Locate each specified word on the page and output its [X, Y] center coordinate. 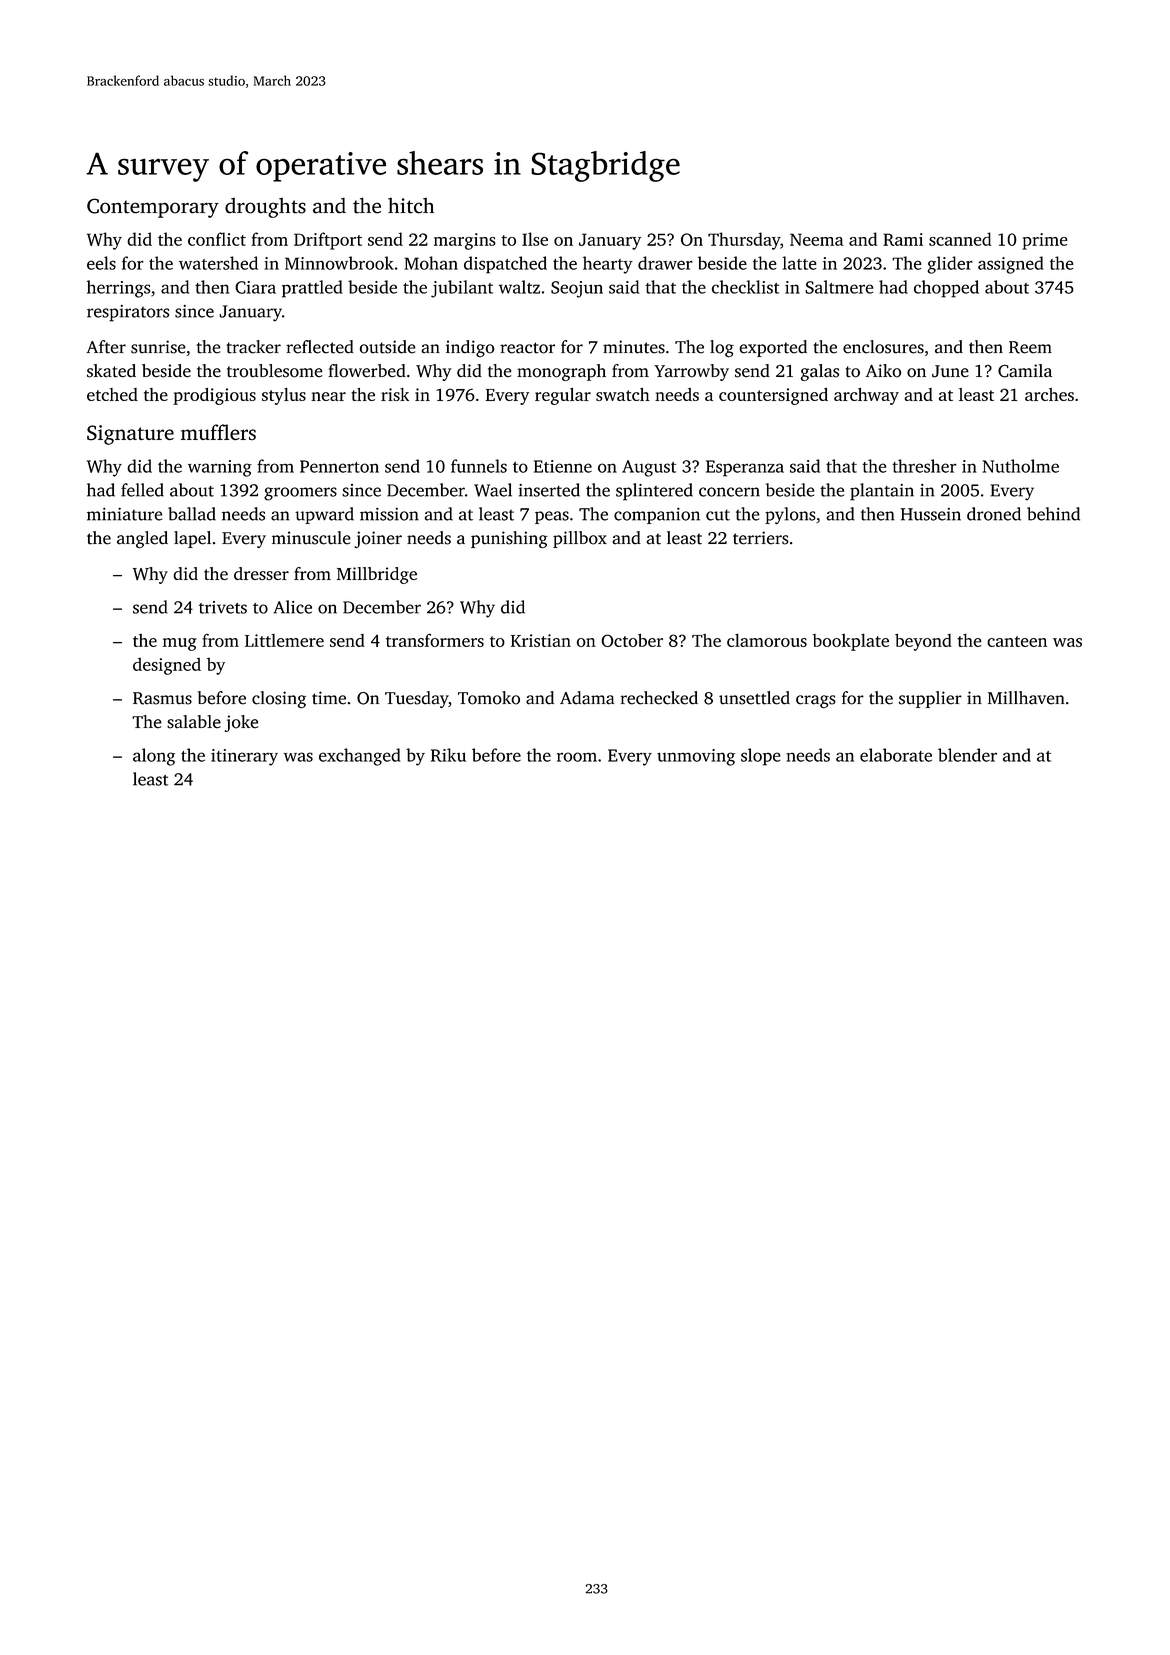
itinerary [244, 757]
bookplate [850, 642]
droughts [265, 208]
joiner [378, 539]
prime [1044, 241]
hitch [411, 206]
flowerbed [367, 371]
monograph [561, 372]
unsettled [754, 698]
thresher [924, 466]
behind [1053, 514]
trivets [223, 607]
